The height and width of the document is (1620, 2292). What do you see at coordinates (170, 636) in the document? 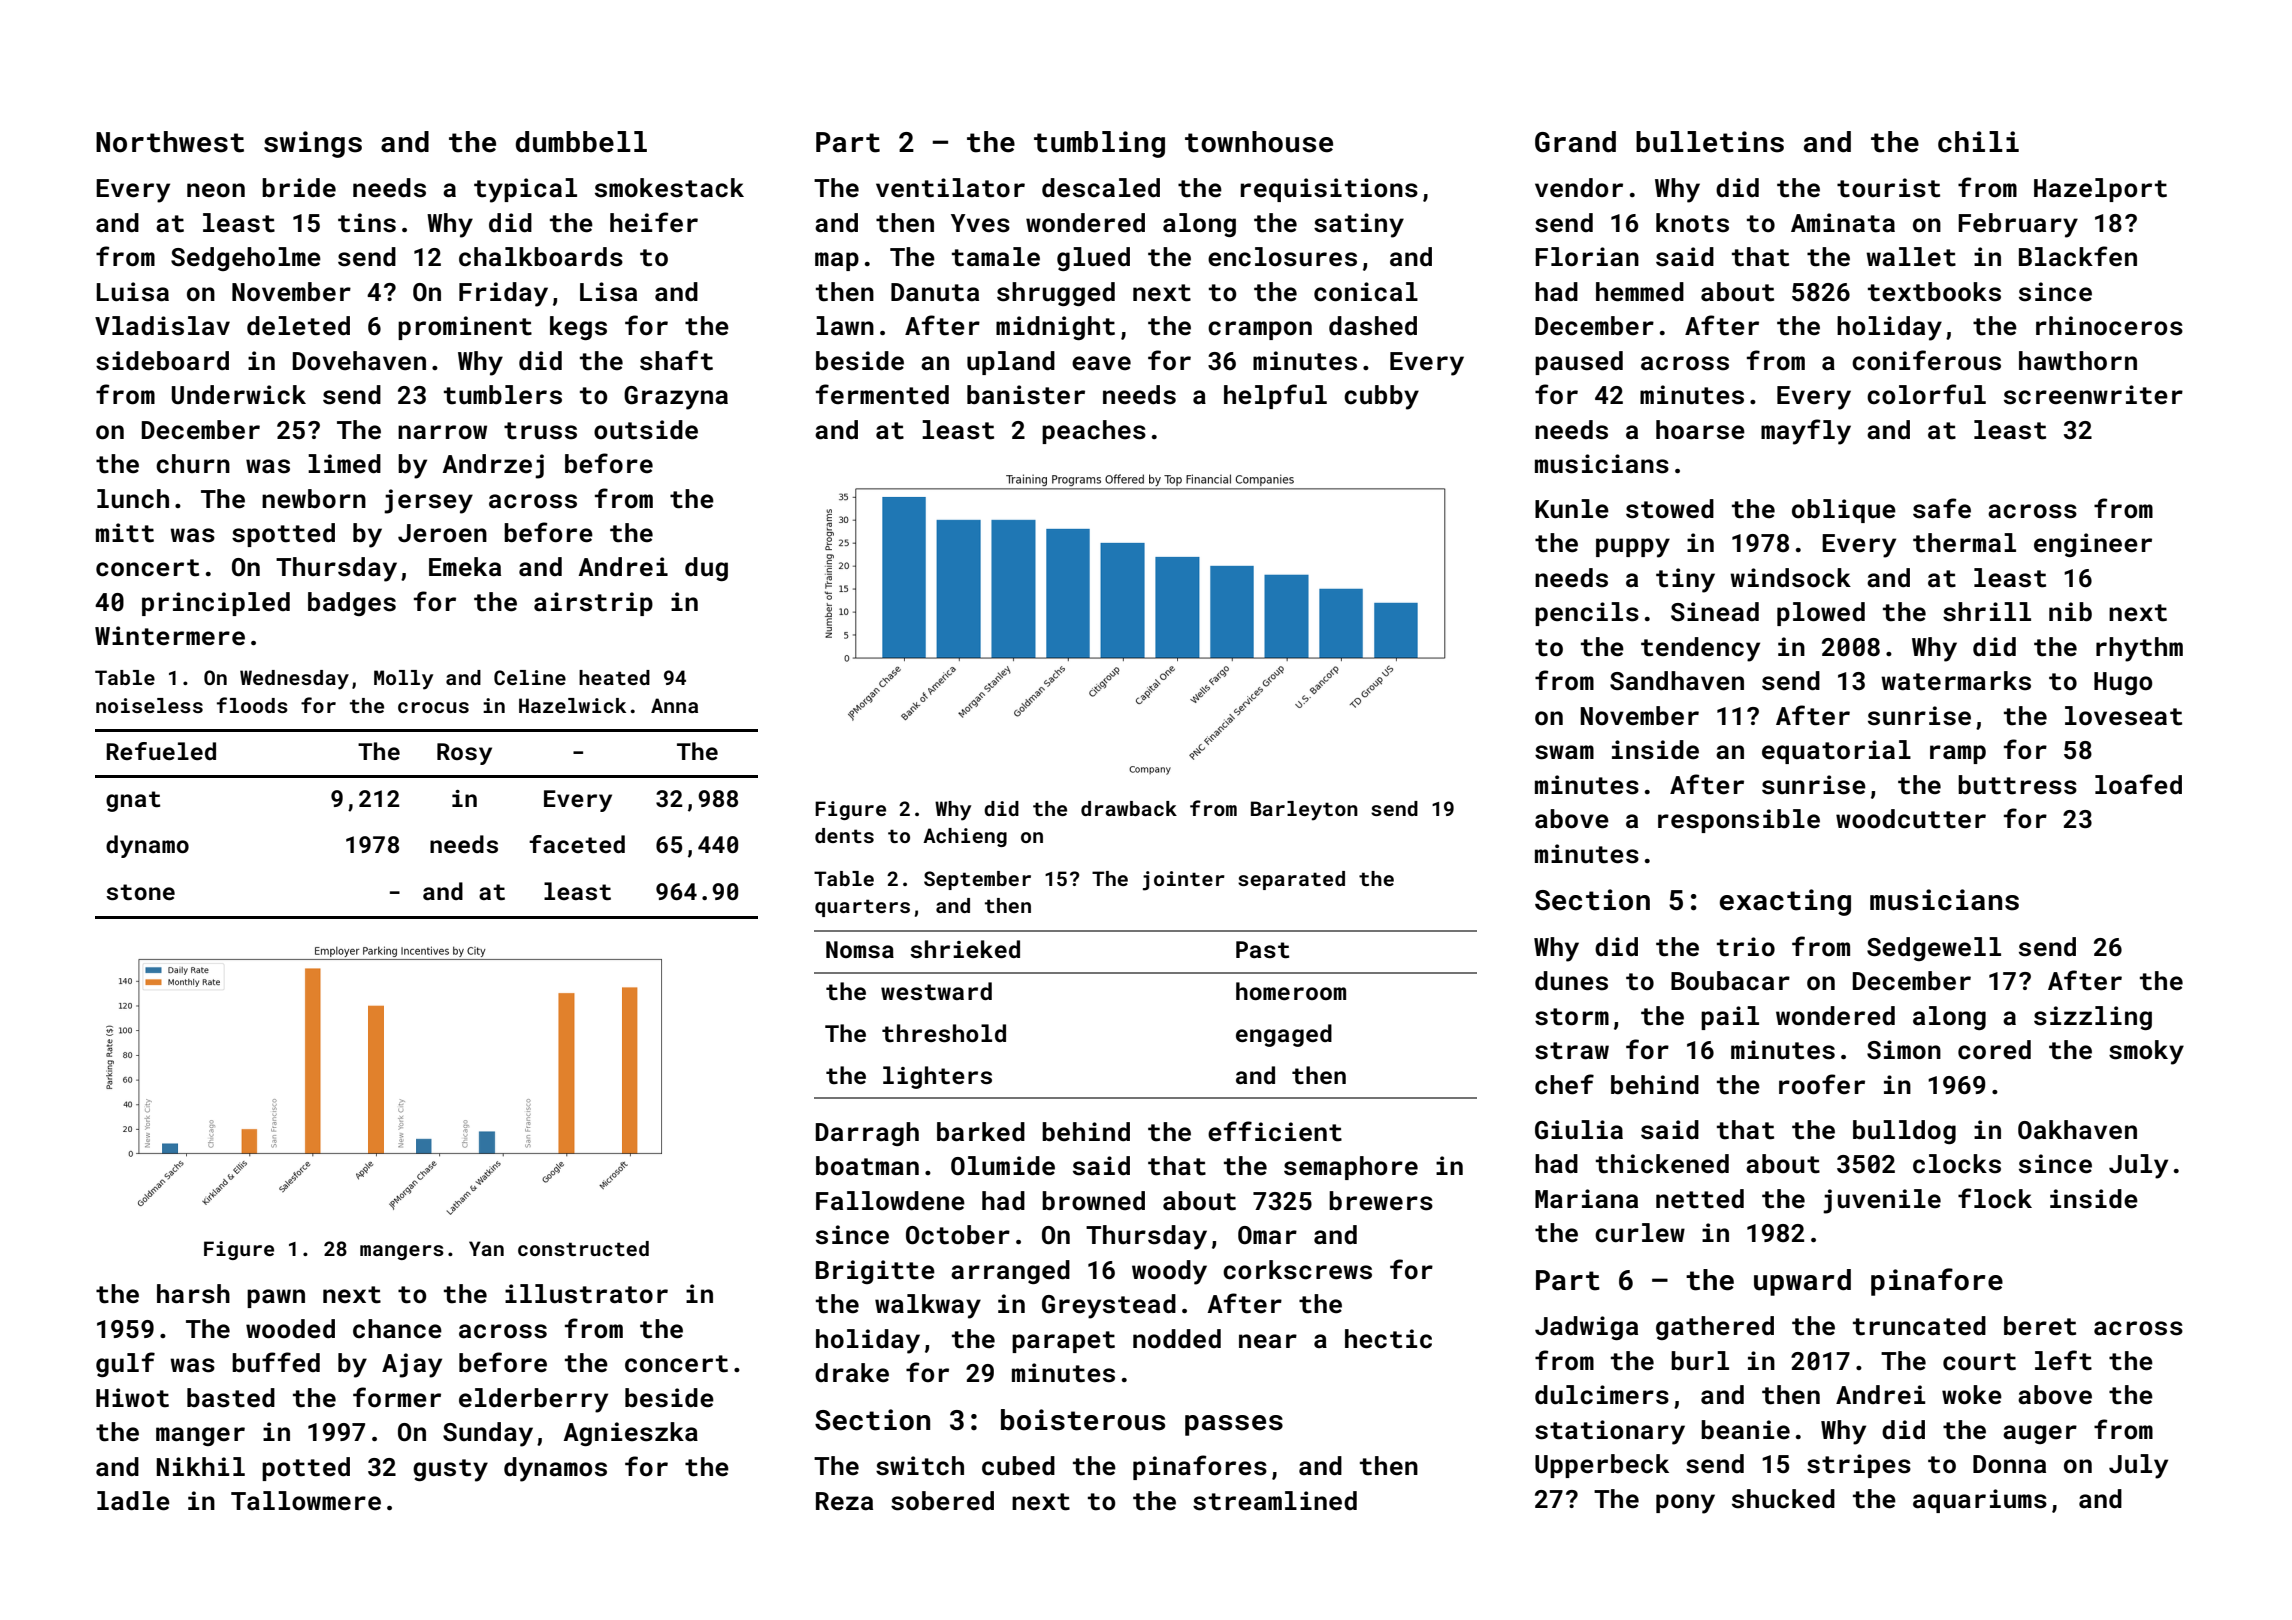
I see `Wintermere` at bounding box center [170, 636].
